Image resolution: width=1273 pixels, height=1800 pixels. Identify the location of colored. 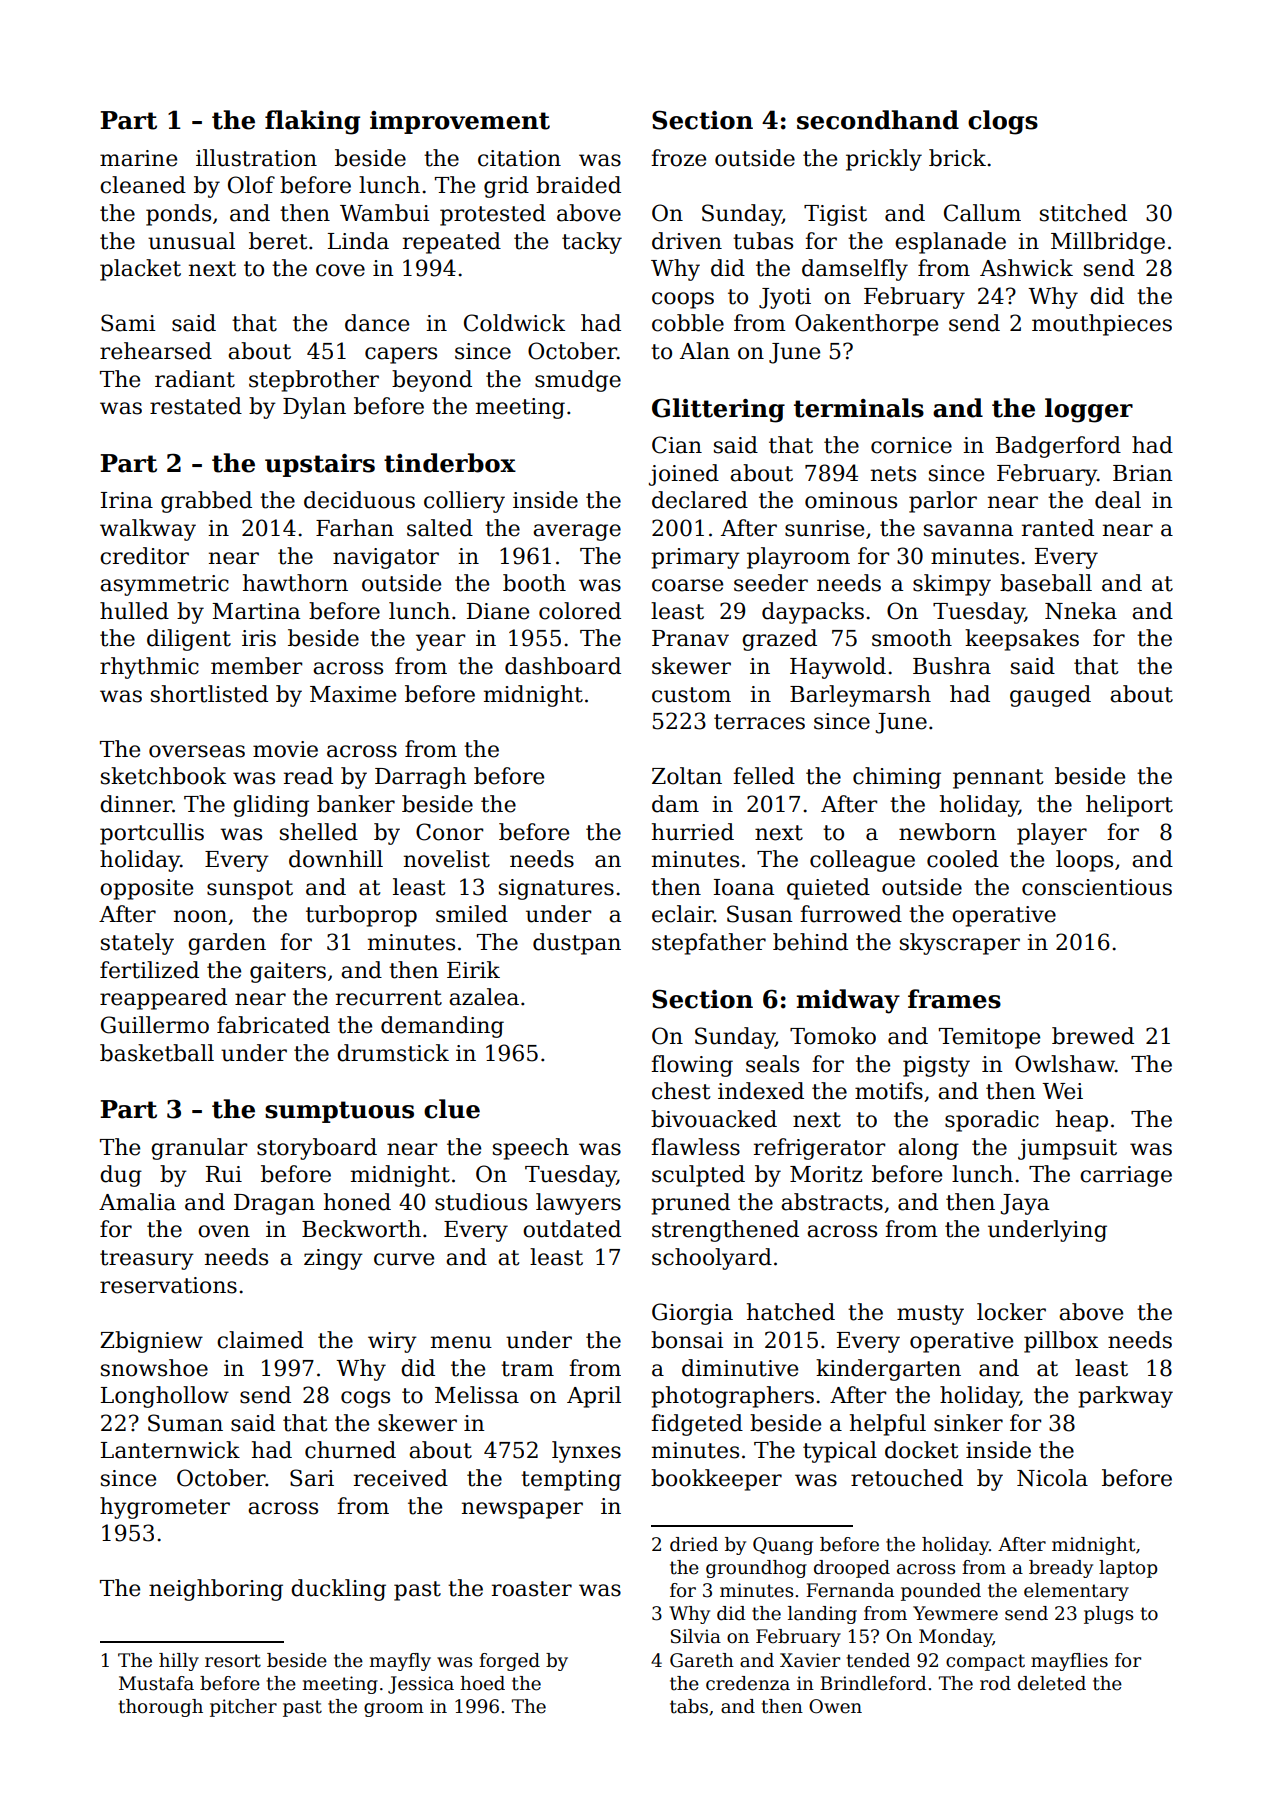
(580, 611).
